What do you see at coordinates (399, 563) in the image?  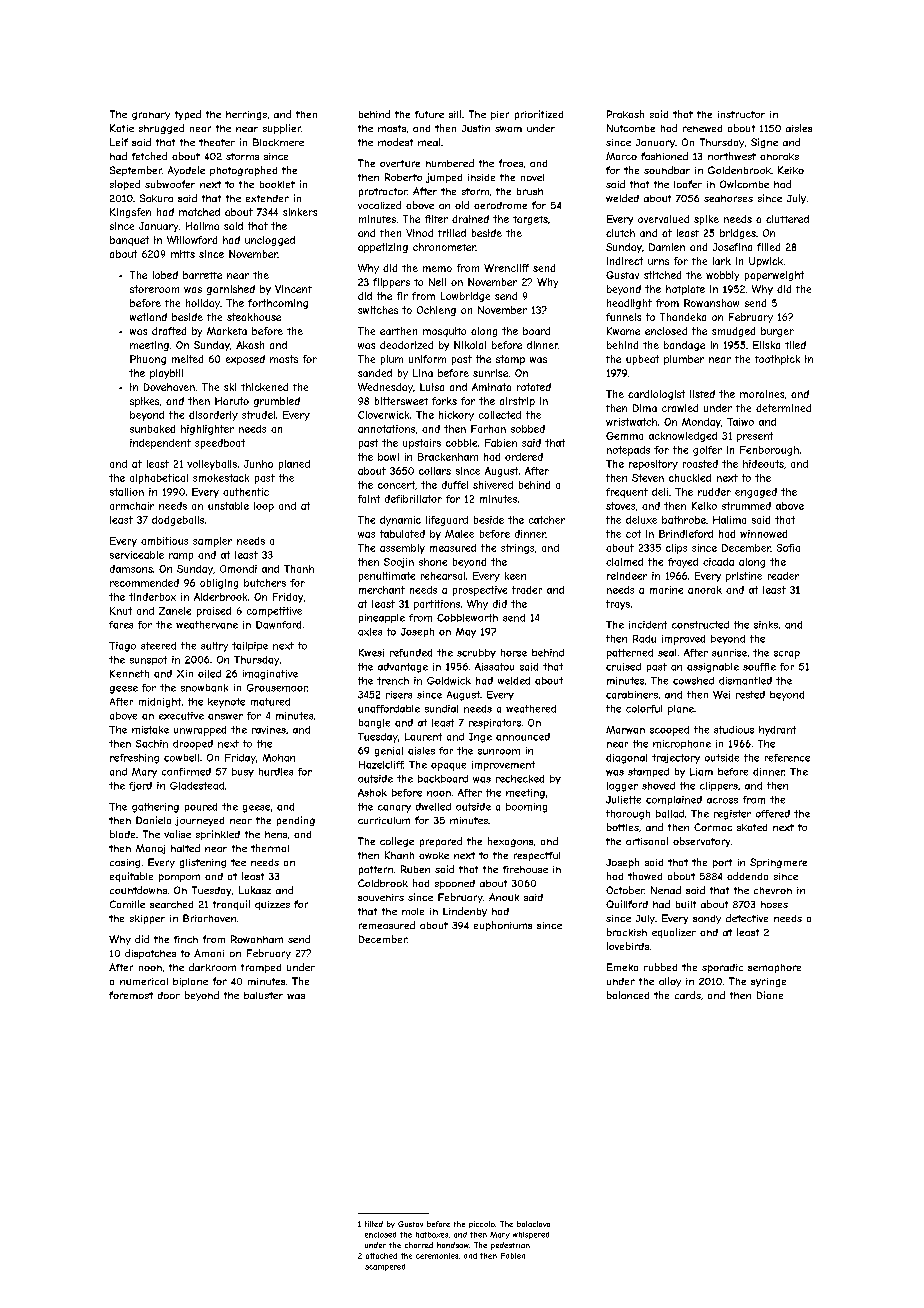 I see `Soojin` at bounding box center [399, 563].
